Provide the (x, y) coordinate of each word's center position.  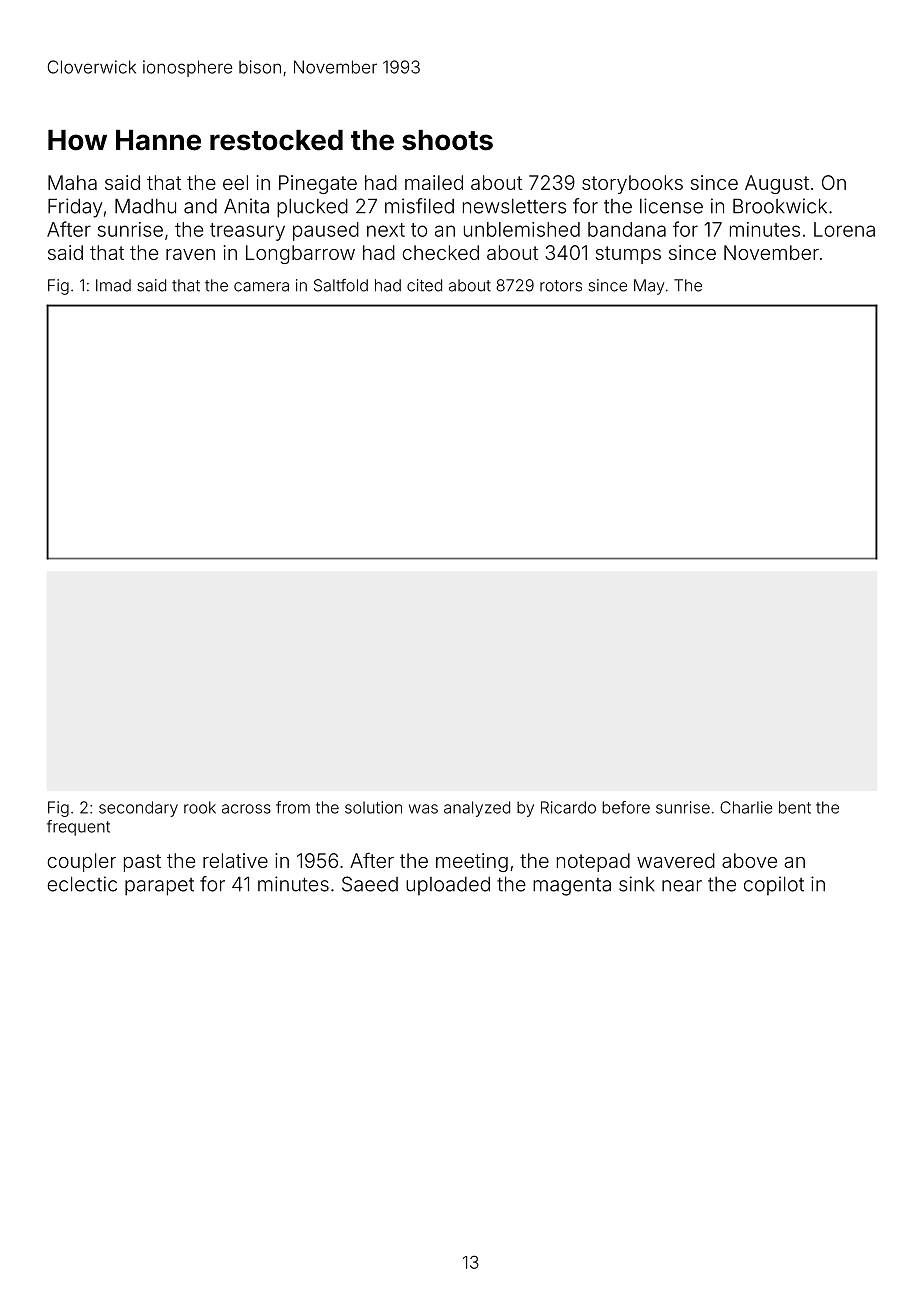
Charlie (746, 807)
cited (424, 285)
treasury (247, 232)
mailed (434, 182)
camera (261, 287)
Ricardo (568, 807)
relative (235, 860)
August (777, 184)
